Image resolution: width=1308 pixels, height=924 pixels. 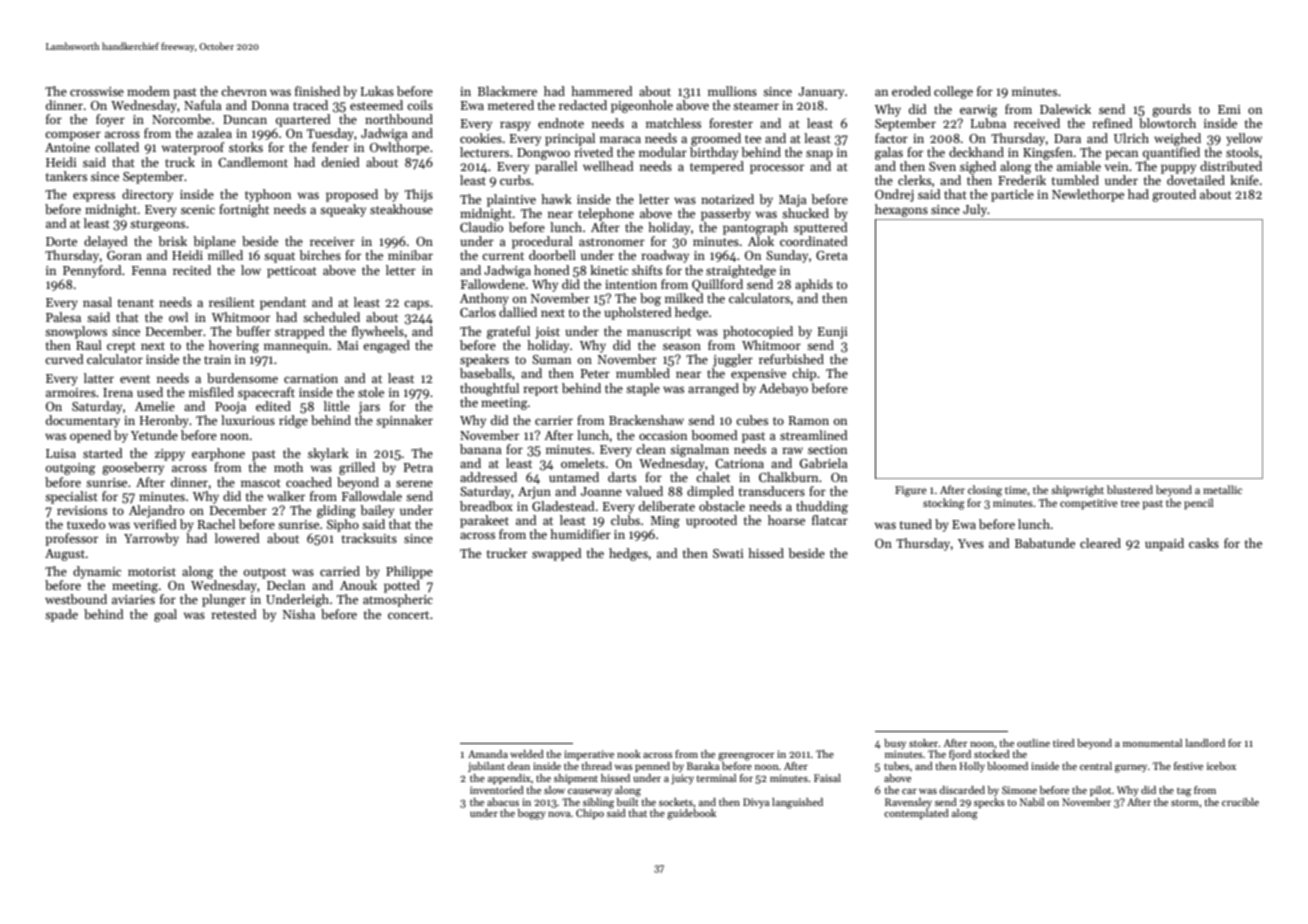 I want to click on Faisal, so click(x=827, y=778).
